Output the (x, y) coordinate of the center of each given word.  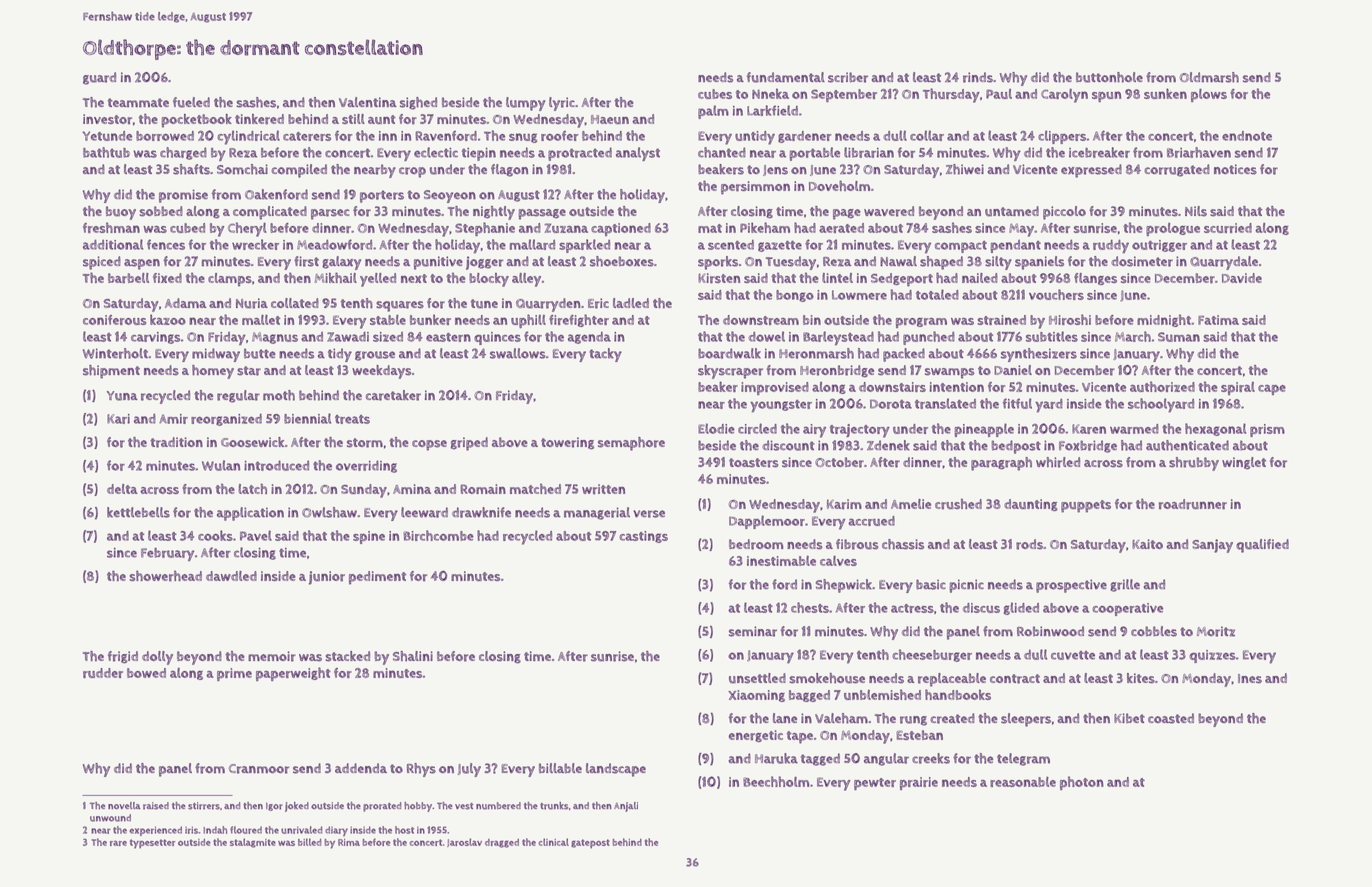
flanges (1095, 279)
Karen (1089, 429)
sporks (718, 263)
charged (183, 153)
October (839, 462)
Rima (349, 842)
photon (1082, 783)
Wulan (221, 465)
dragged (502, 843)
